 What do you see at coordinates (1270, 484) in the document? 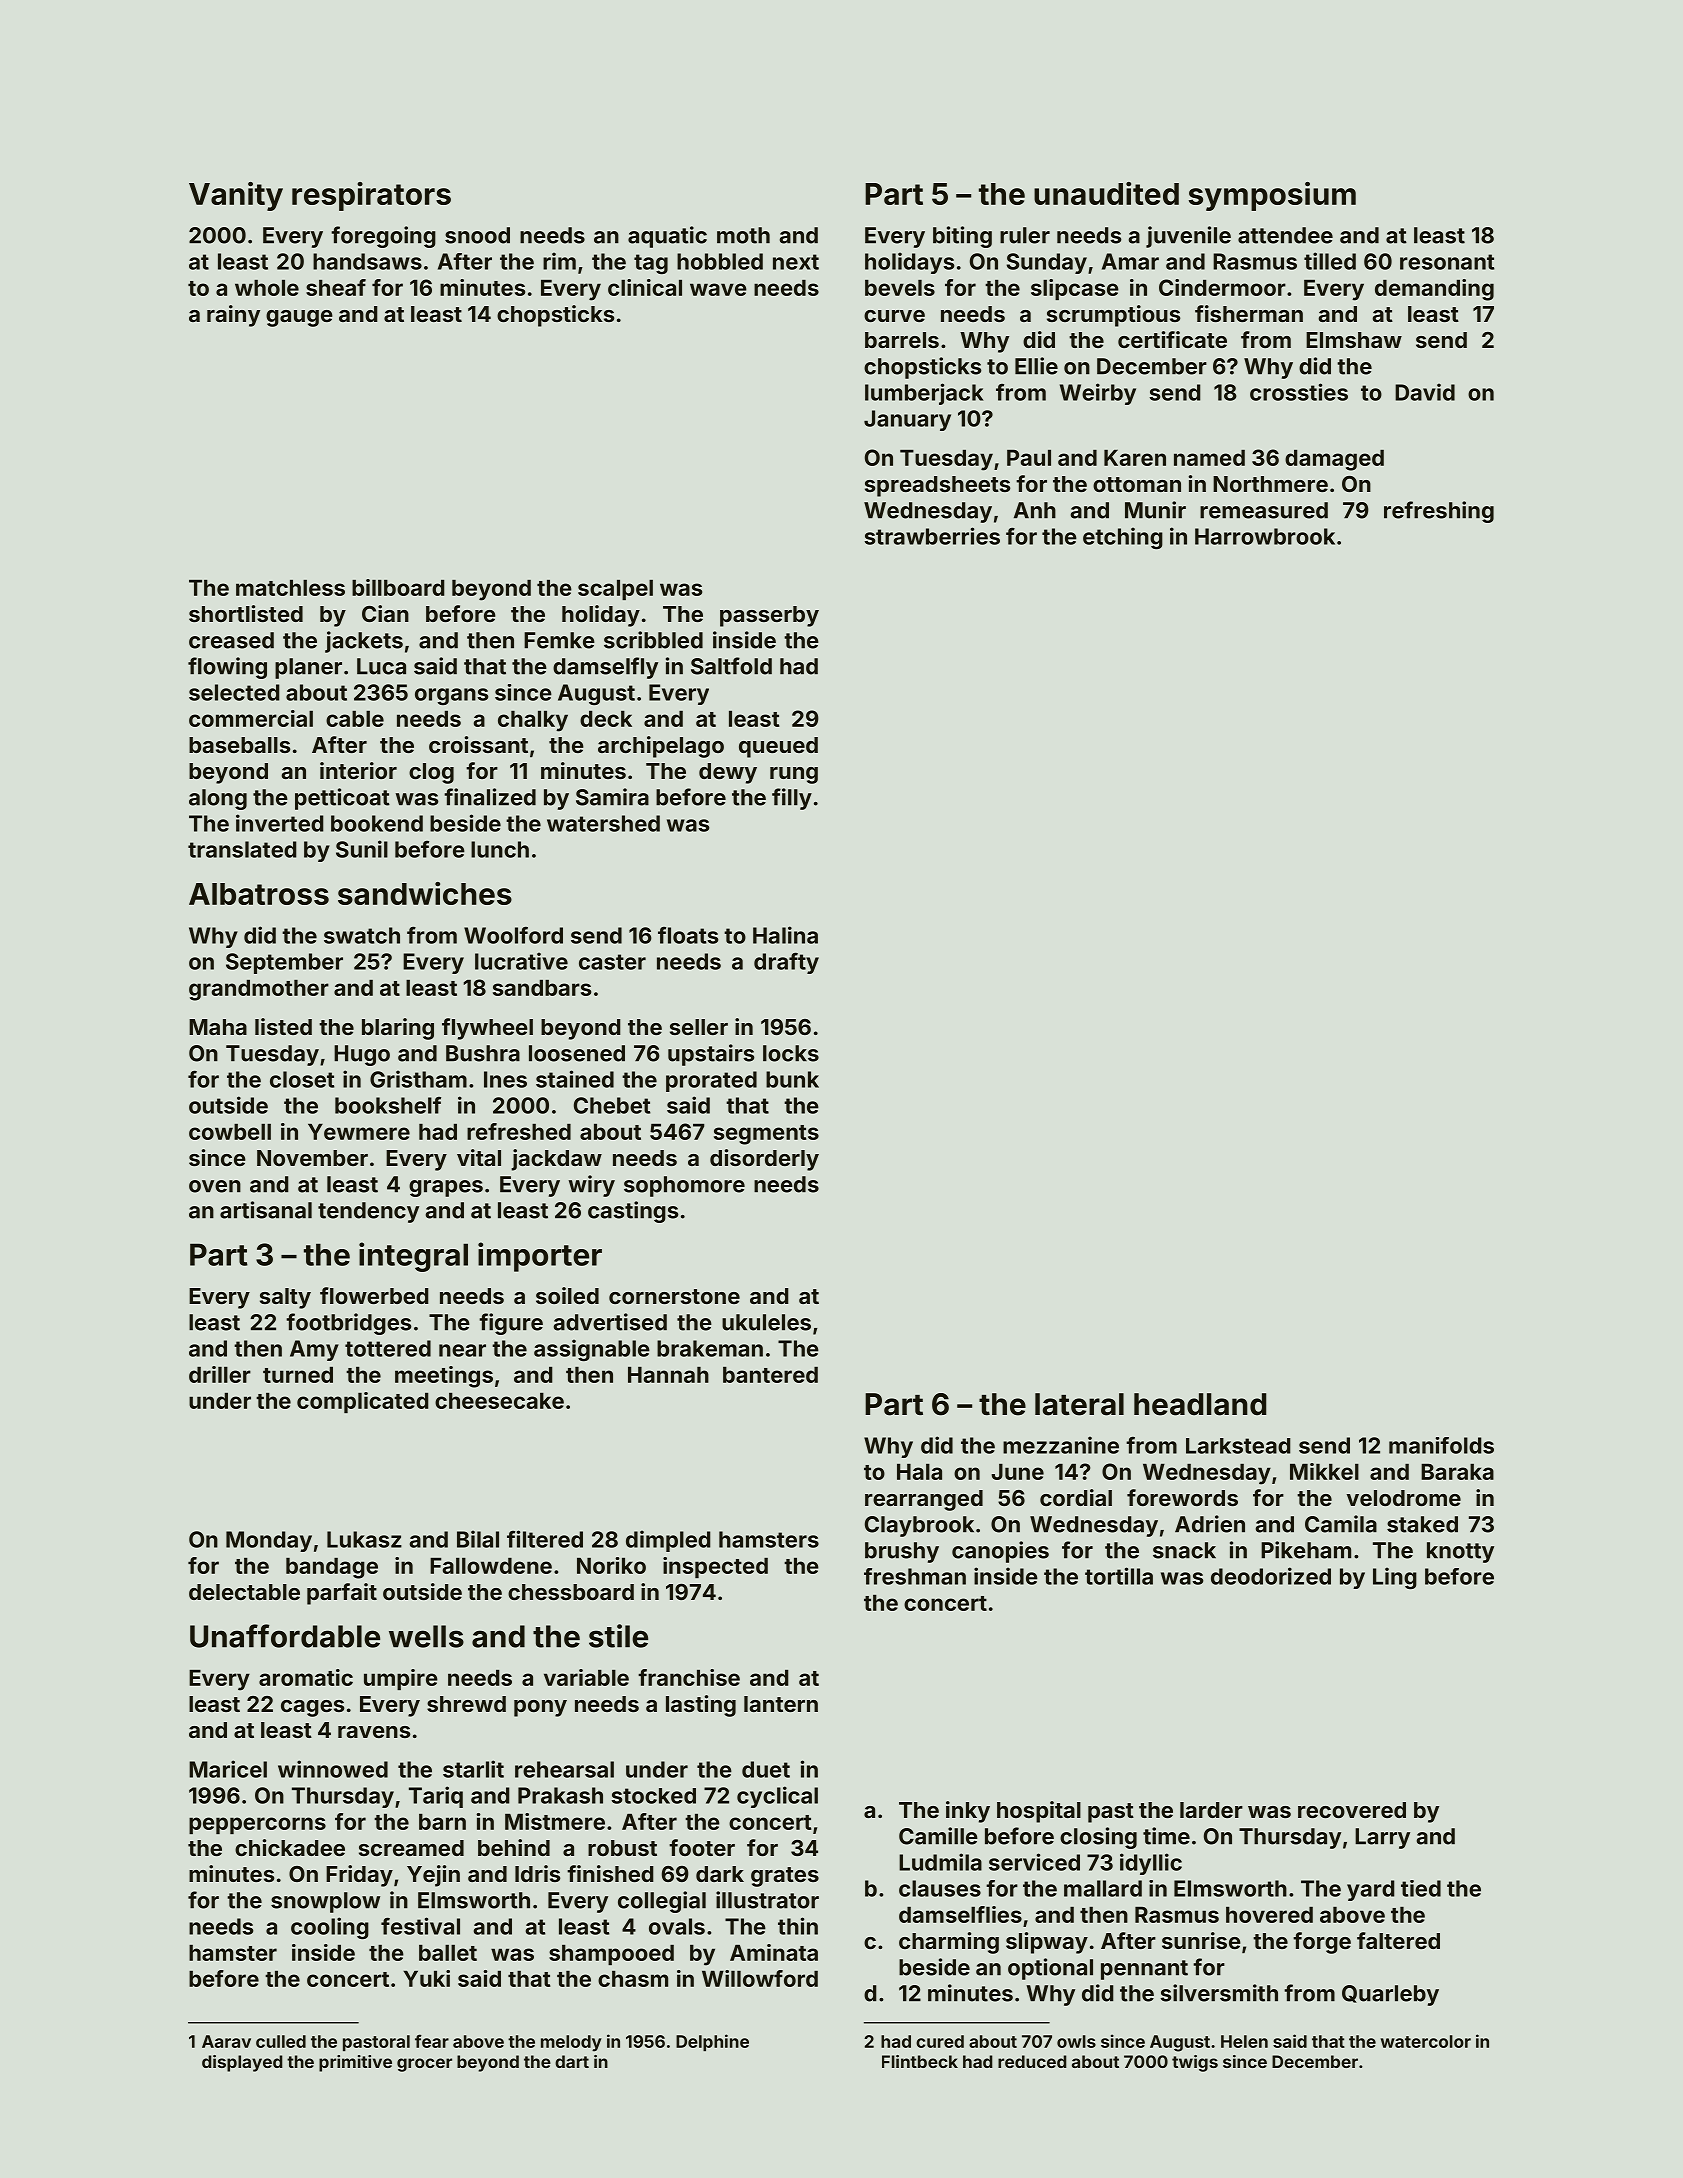
I see `Northmere` at bounding box center [1270, 484].
